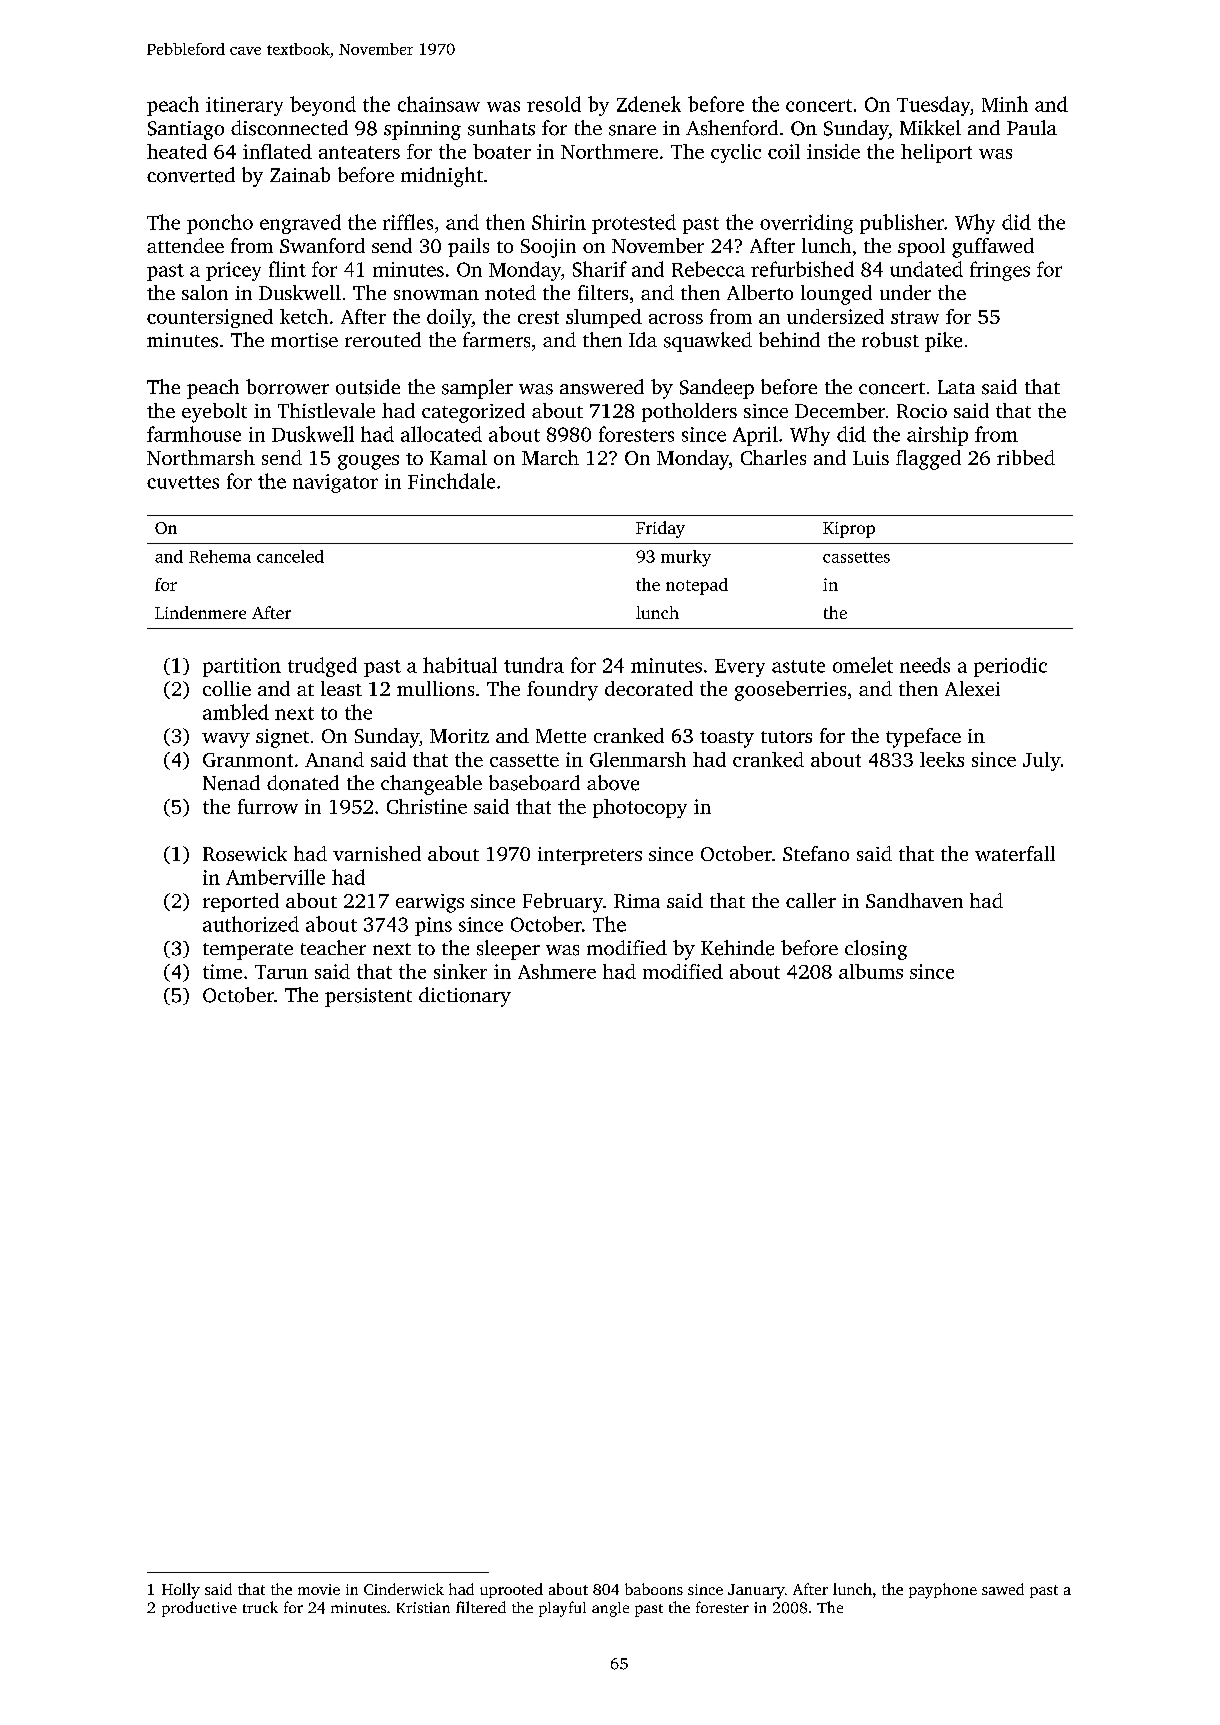 The image size is (1220, 1725). Describe the element at coordinates (914, 900) in the screenshot. I see `Sandhaven` at that location.
